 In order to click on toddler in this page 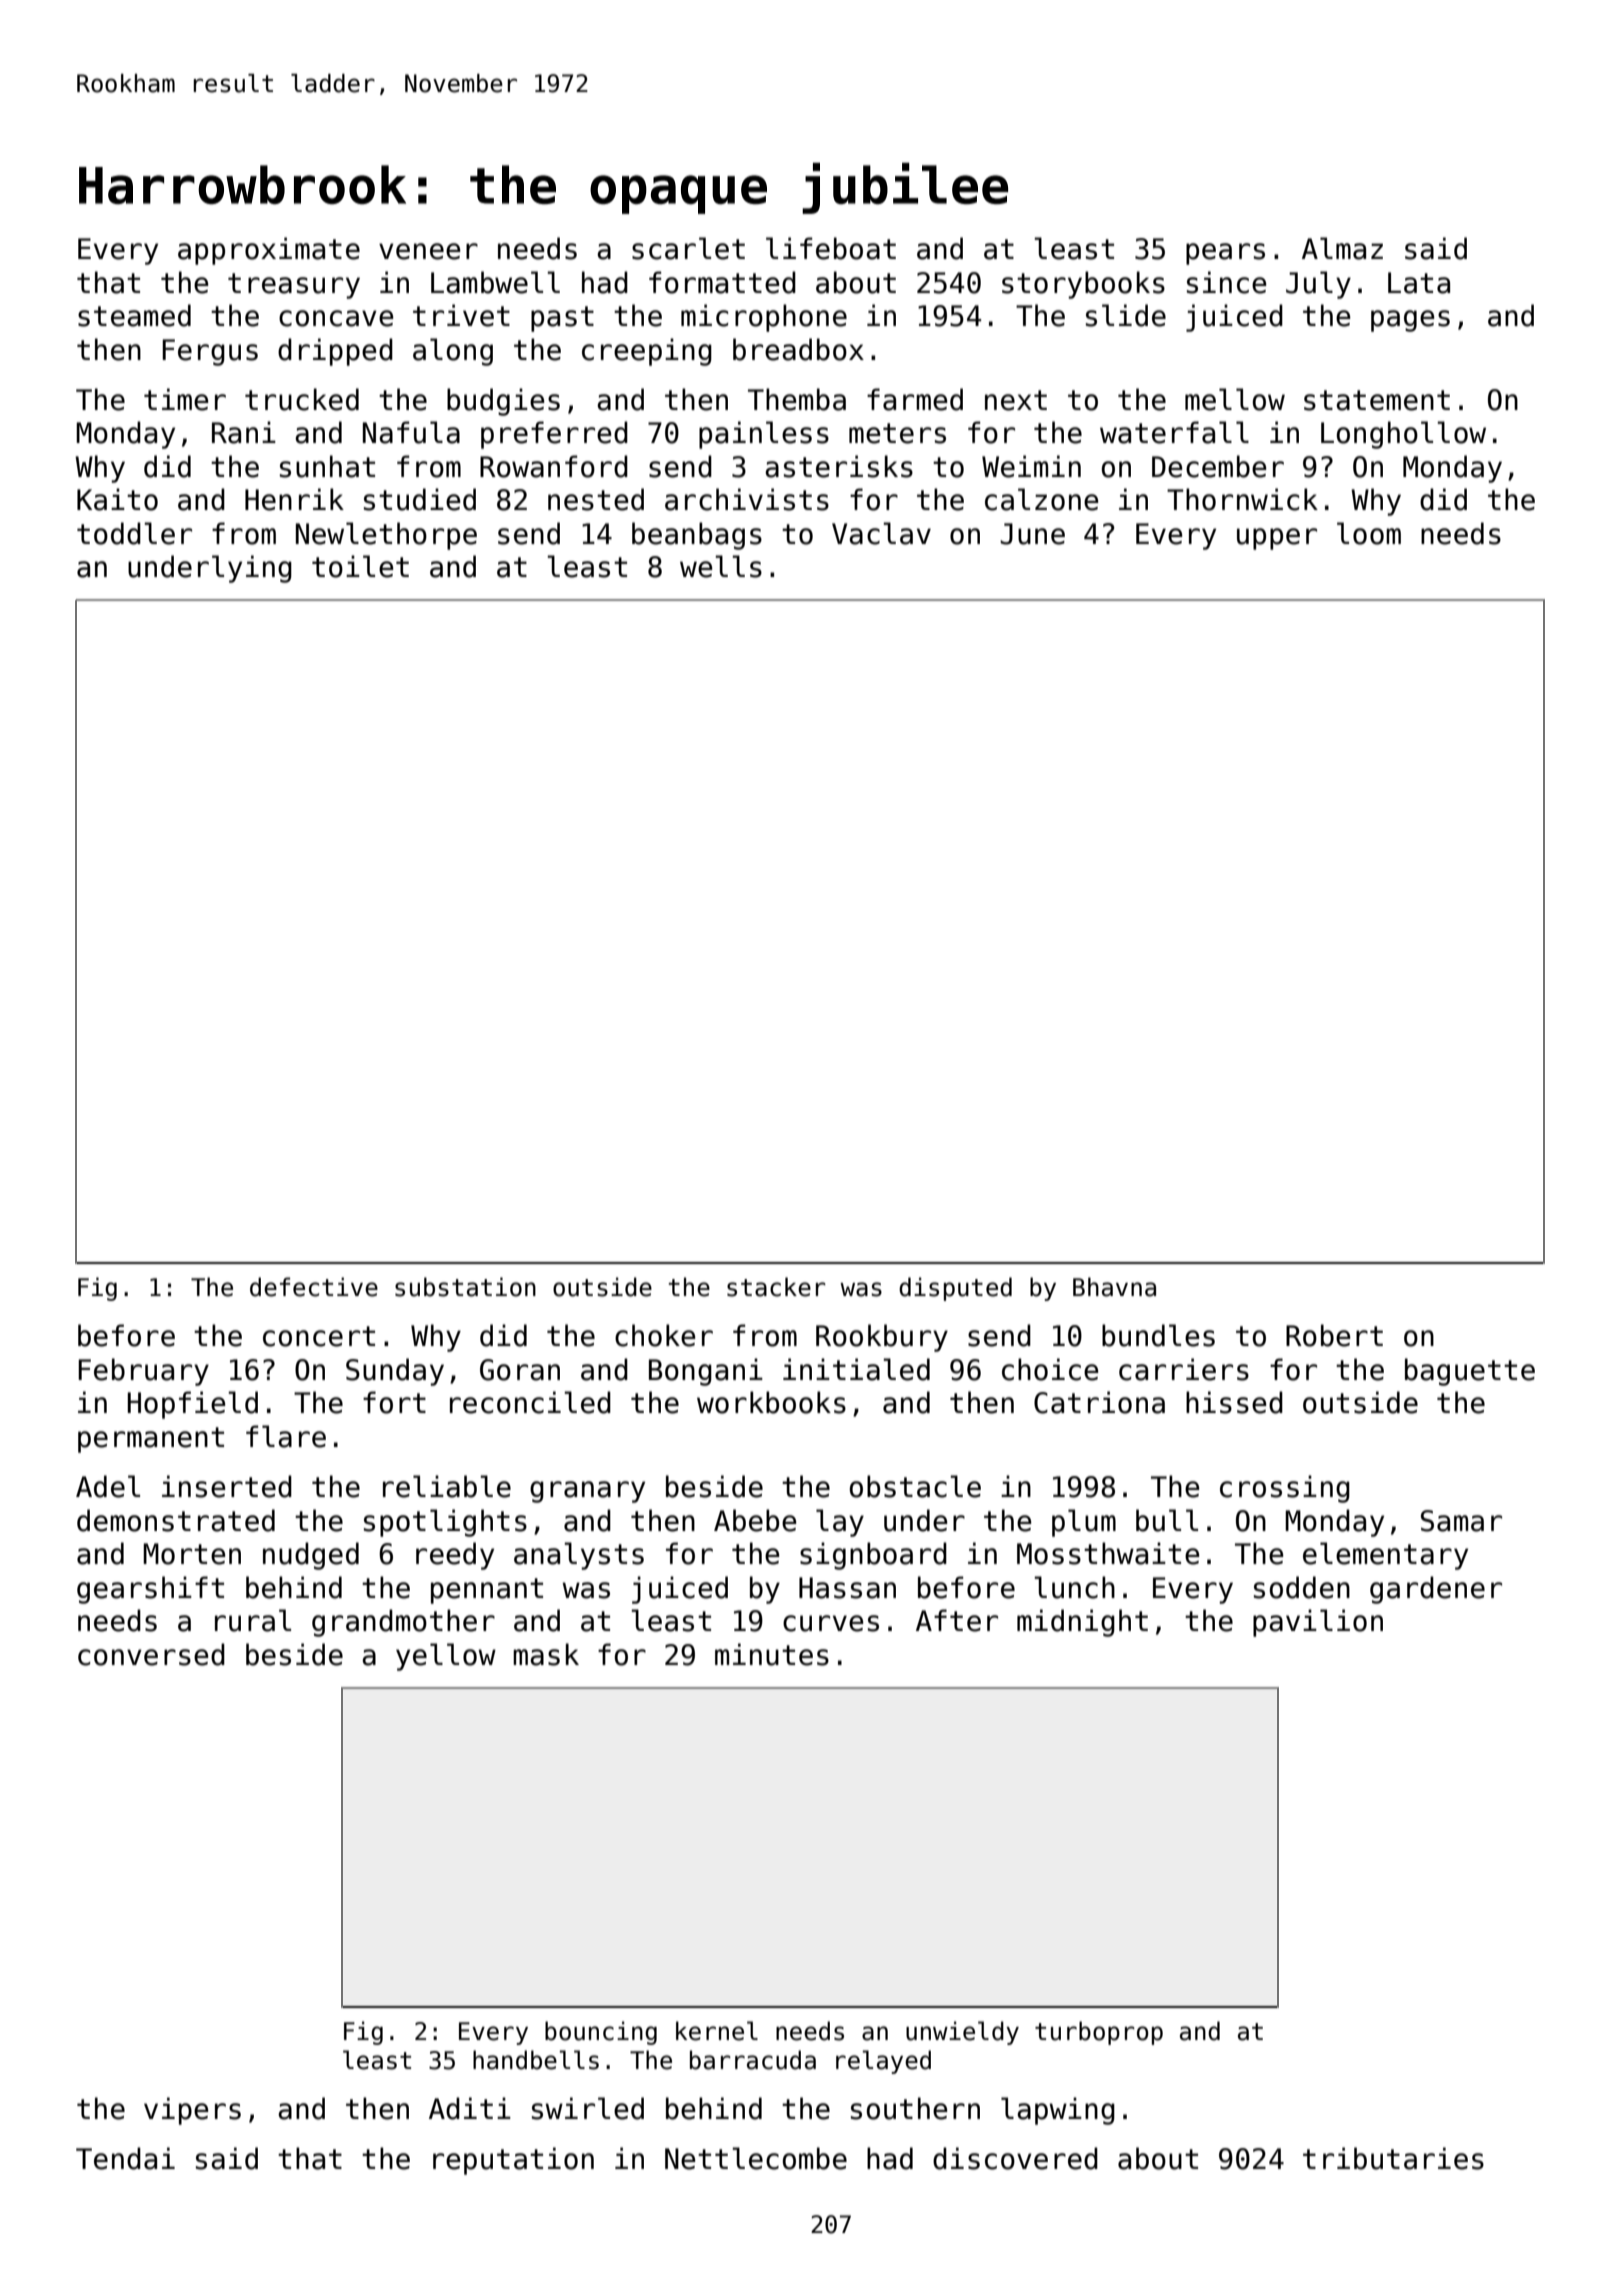, I will do `click(134, 533)`.
